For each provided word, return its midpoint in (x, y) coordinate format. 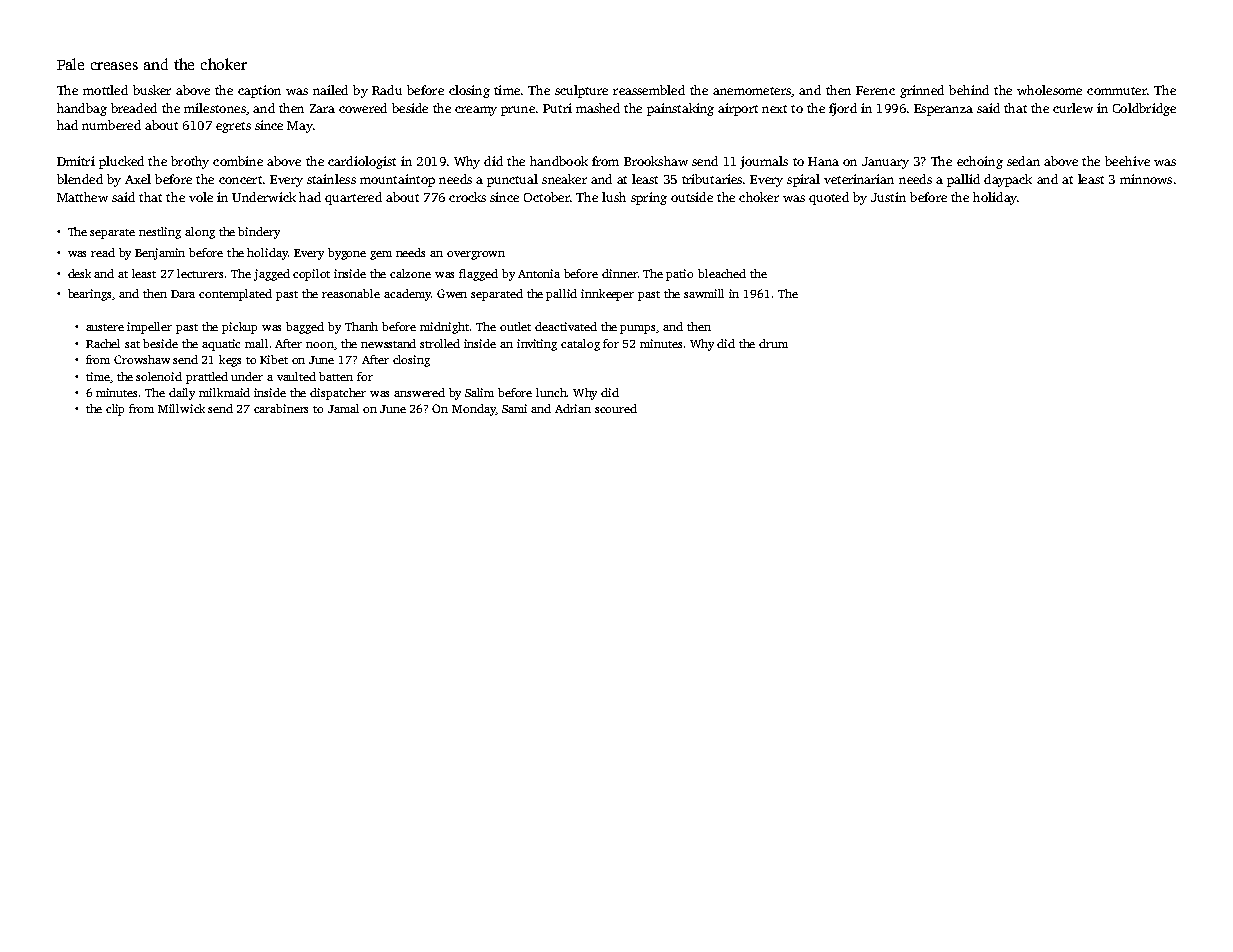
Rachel (103, 343)
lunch (551, 392)
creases (114, 66)
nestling (160, 233)
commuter (1117, 91)
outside (692, 197)
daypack (1008, 180)
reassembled (649, 90)
